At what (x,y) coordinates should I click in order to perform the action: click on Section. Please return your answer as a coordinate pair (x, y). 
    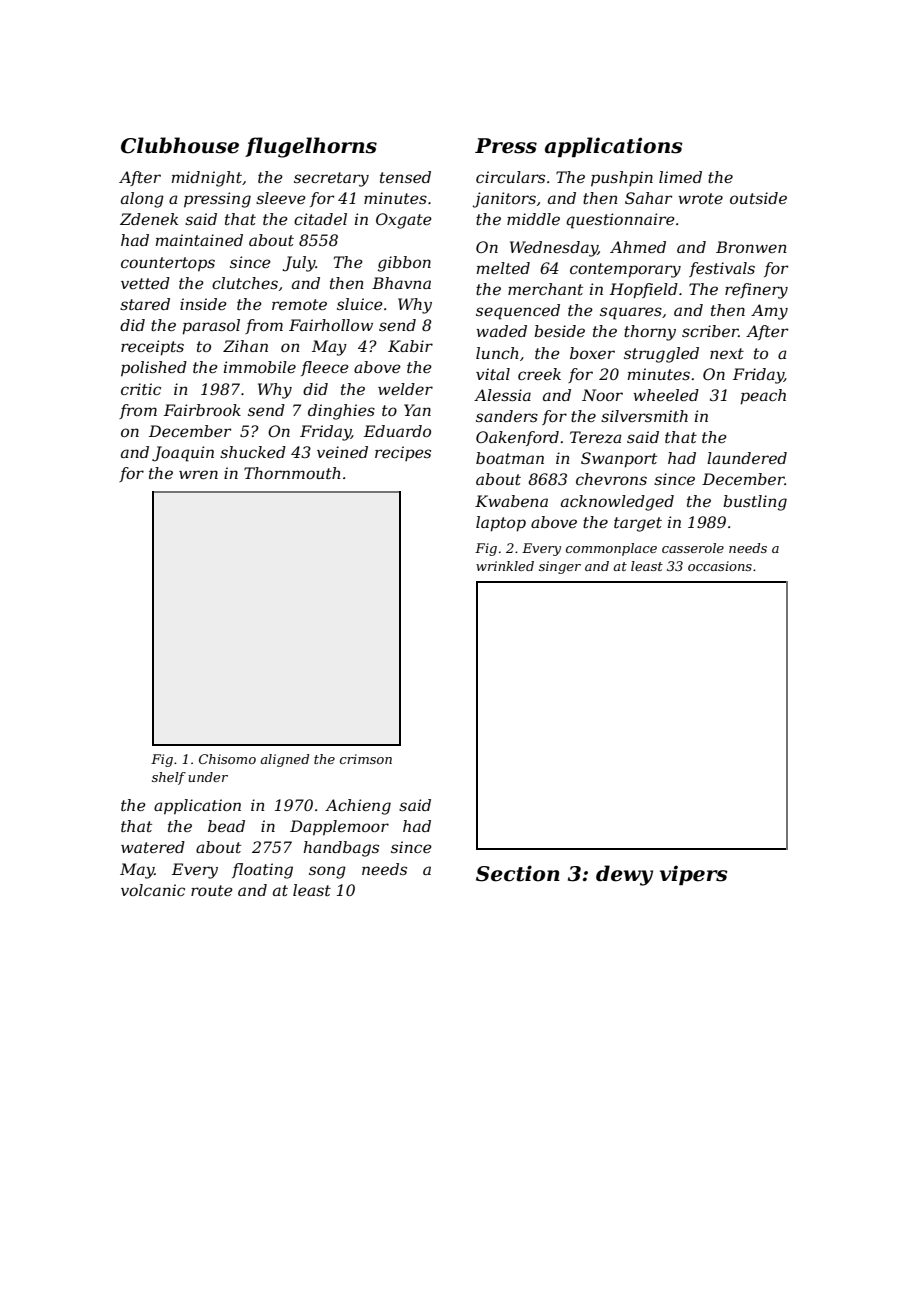
    Looking at the image, I should click on (518, 873).
